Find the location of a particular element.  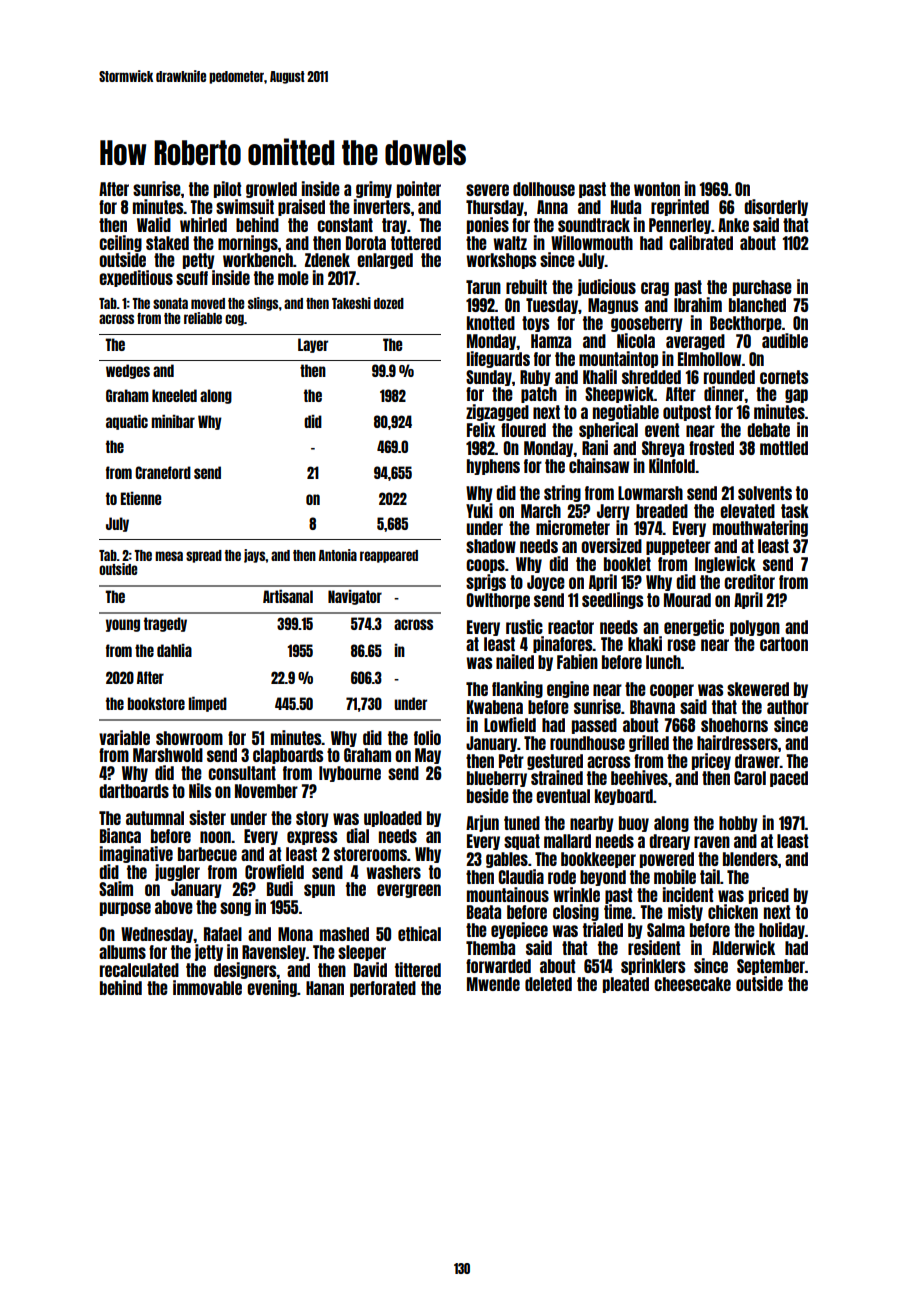

nailed is located at coordinates (515, 661).
